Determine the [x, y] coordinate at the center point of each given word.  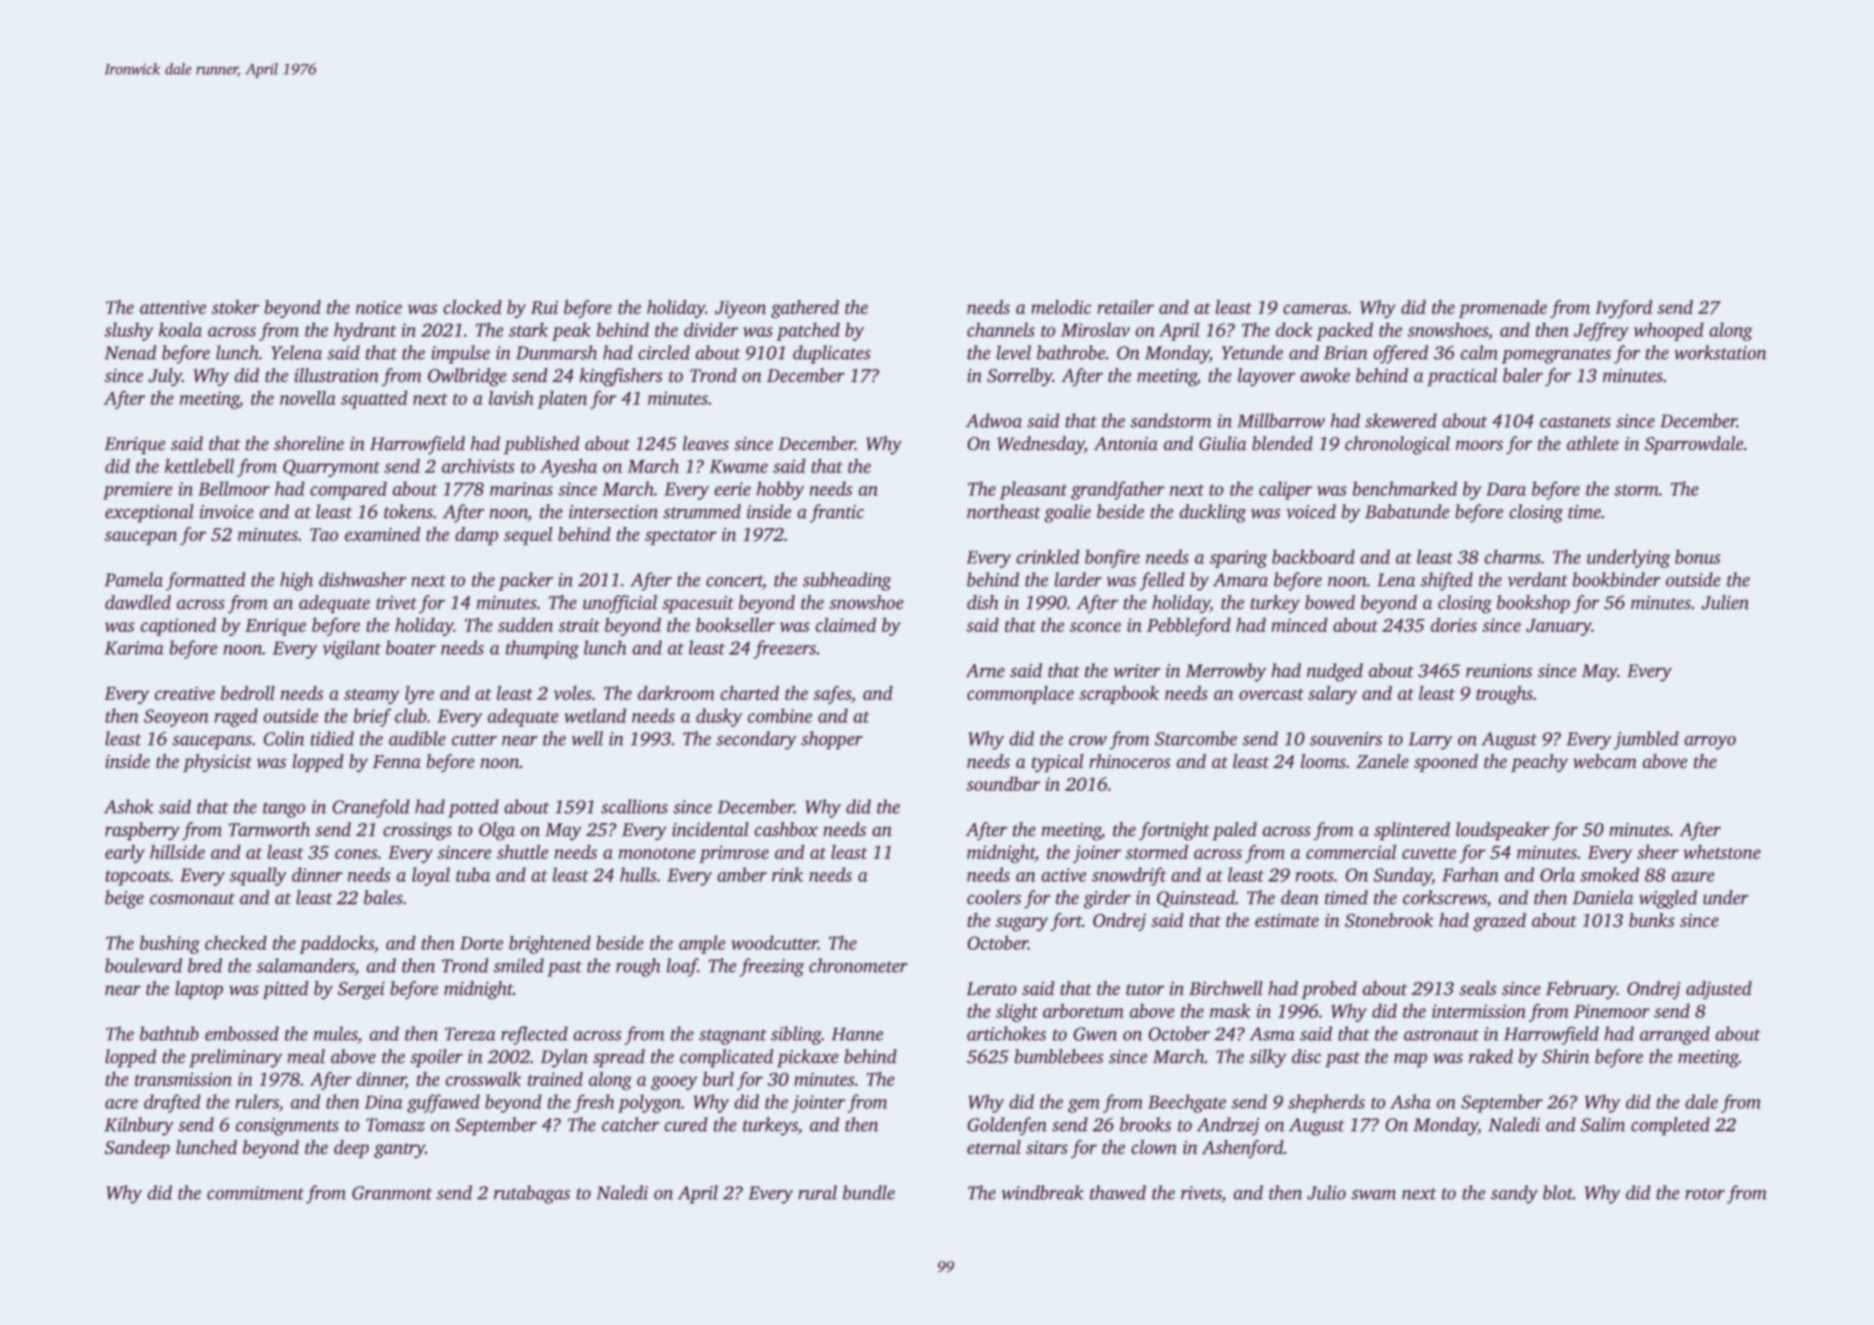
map [1410, 1060]
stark [528, 329]
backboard [1313, 556]
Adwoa [994, 420]
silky [1268, 1058]
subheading [847, 581]
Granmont [392, 1193]
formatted [205, 581]
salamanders [306, 965]
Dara [1506, 489]
